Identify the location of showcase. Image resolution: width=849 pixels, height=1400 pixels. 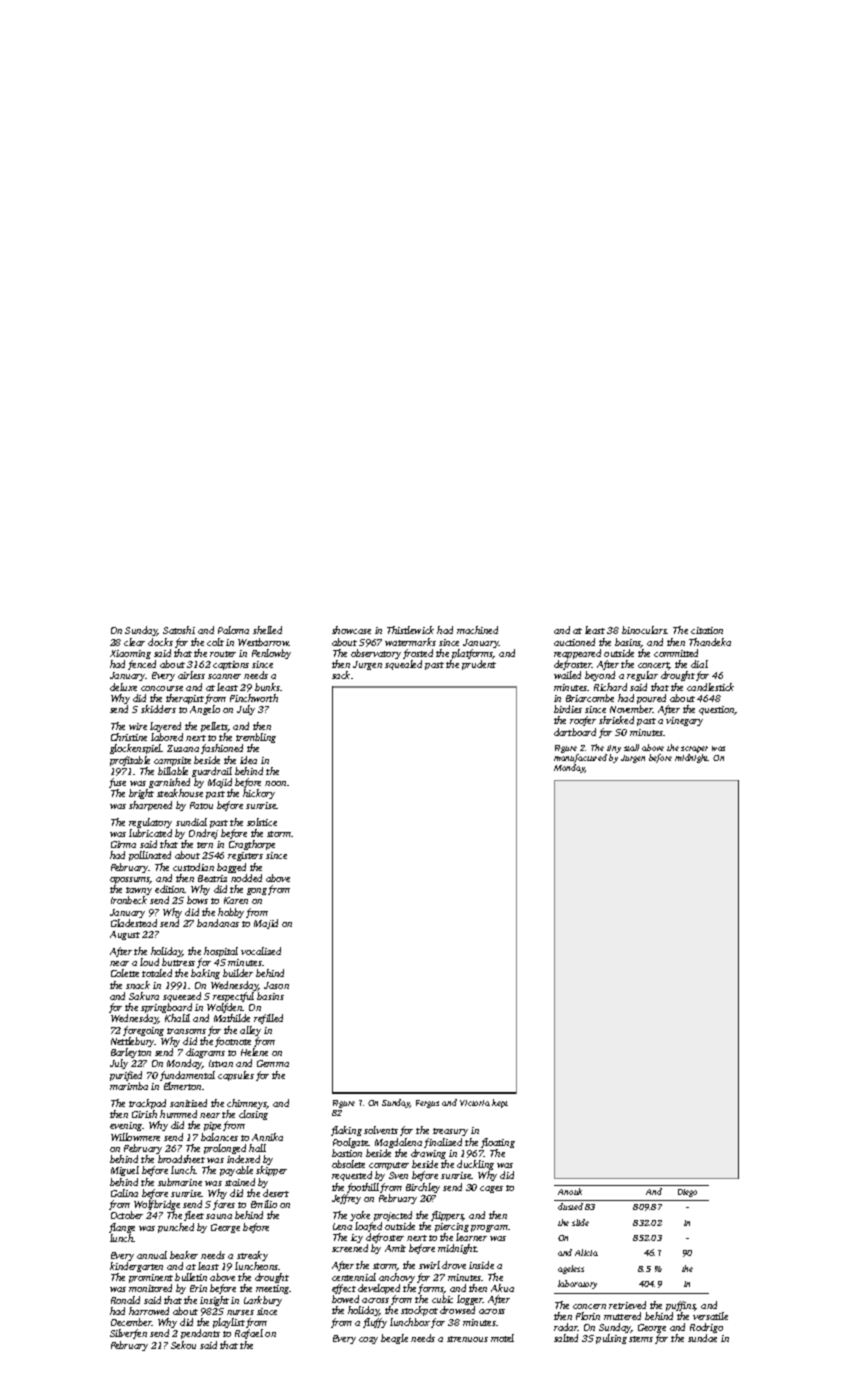
(351, 630).
